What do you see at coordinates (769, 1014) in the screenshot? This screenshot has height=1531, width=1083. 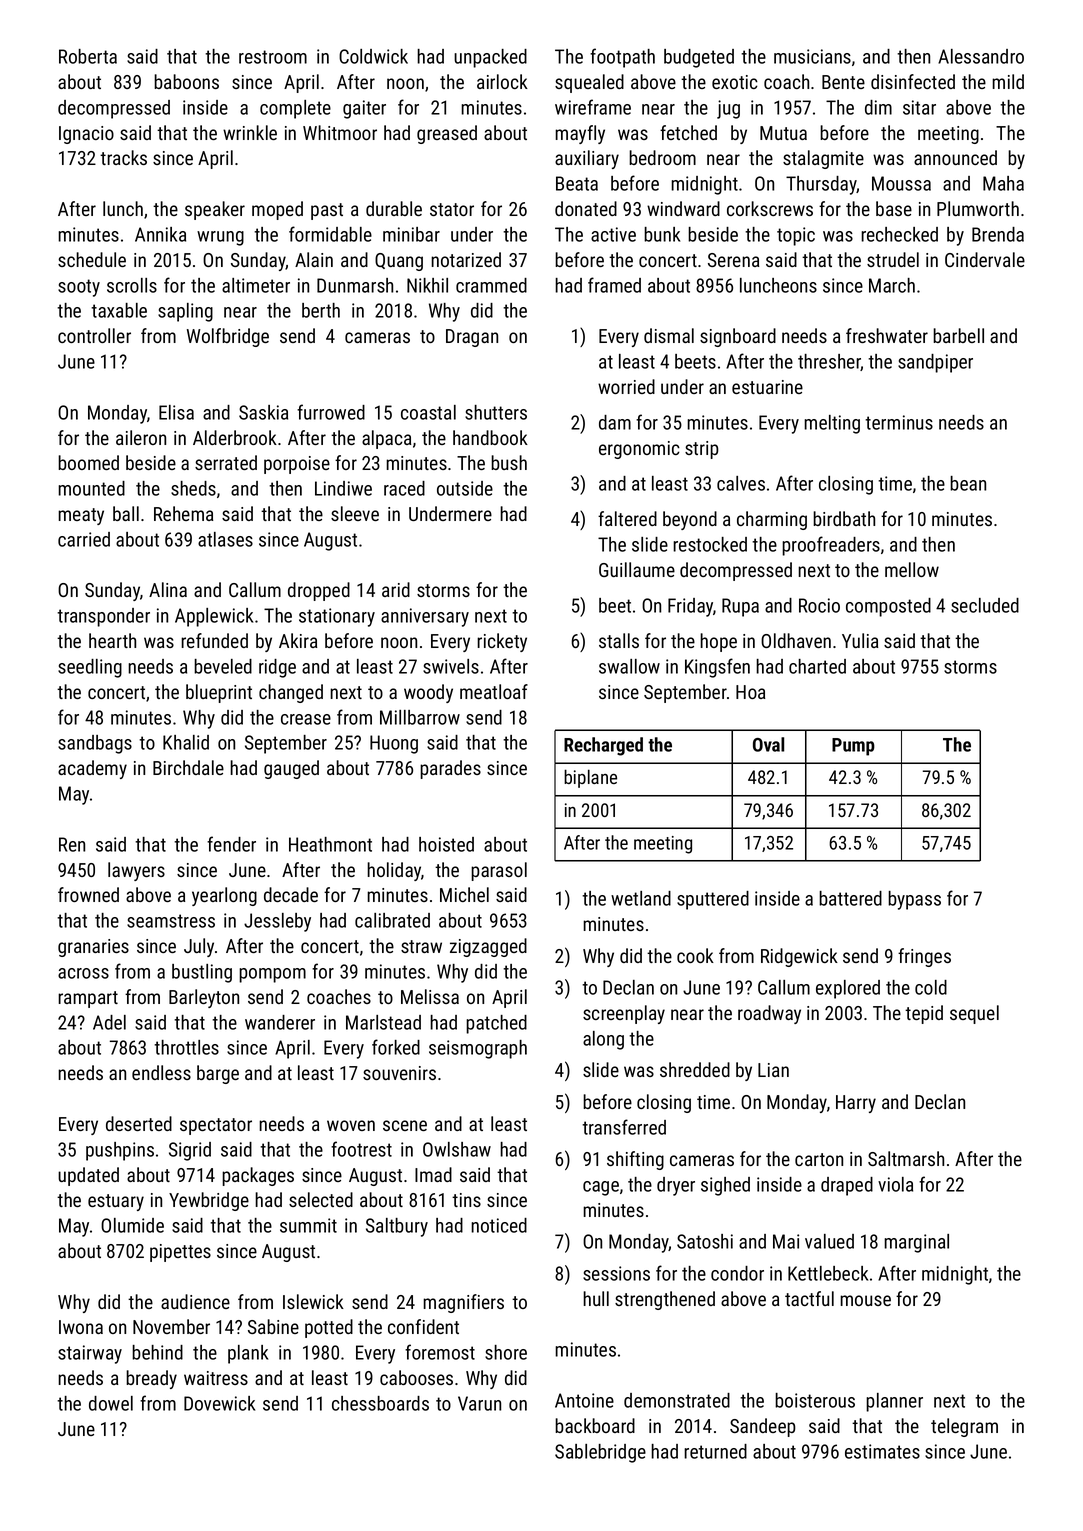 I see `roadway` at bounding box center [769, 1014].
